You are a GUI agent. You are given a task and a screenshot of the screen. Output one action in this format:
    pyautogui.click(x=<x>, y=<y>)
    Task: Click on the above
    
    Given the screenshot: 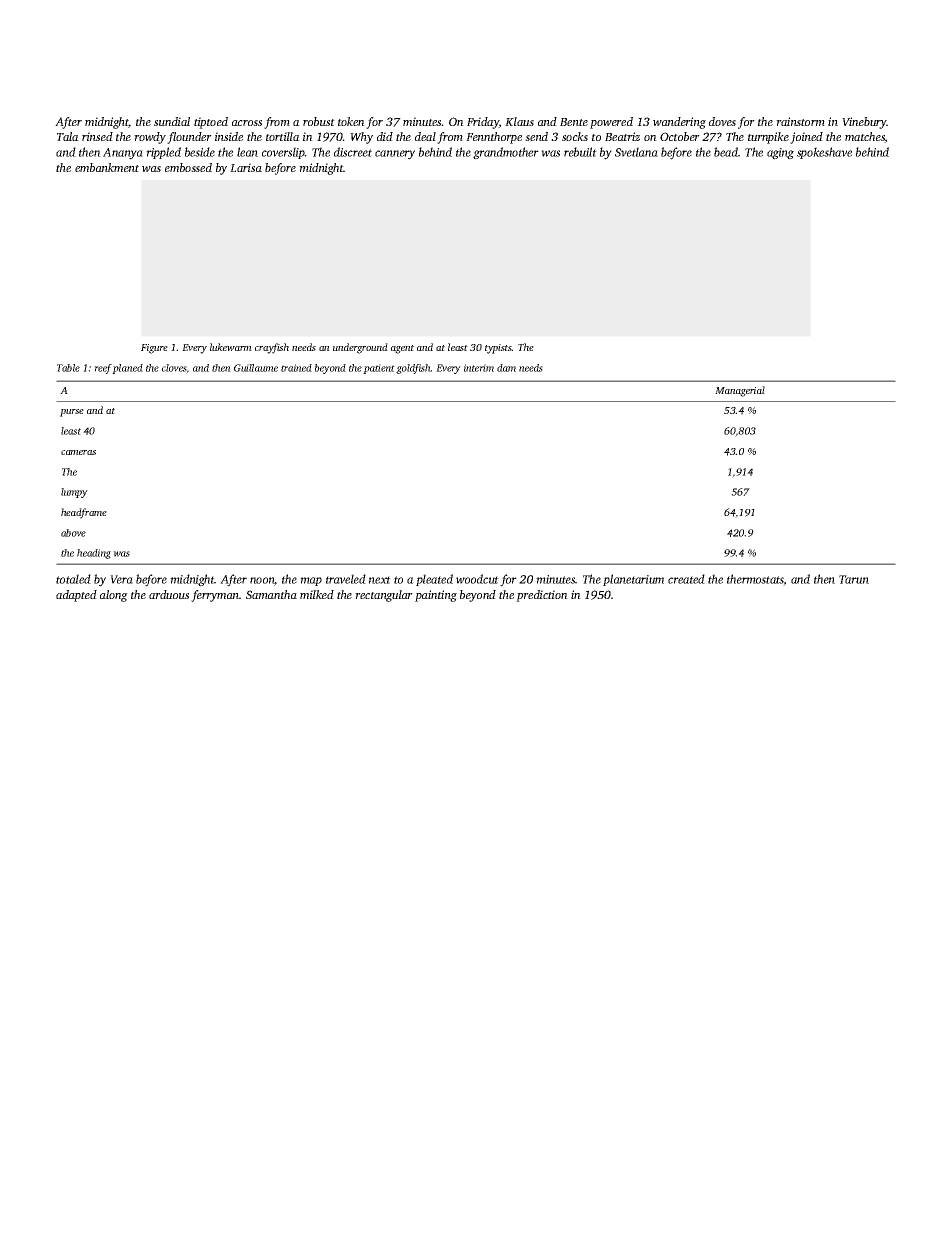 What is the action you would take?
    pyautogui.click(x=73, y=533)
